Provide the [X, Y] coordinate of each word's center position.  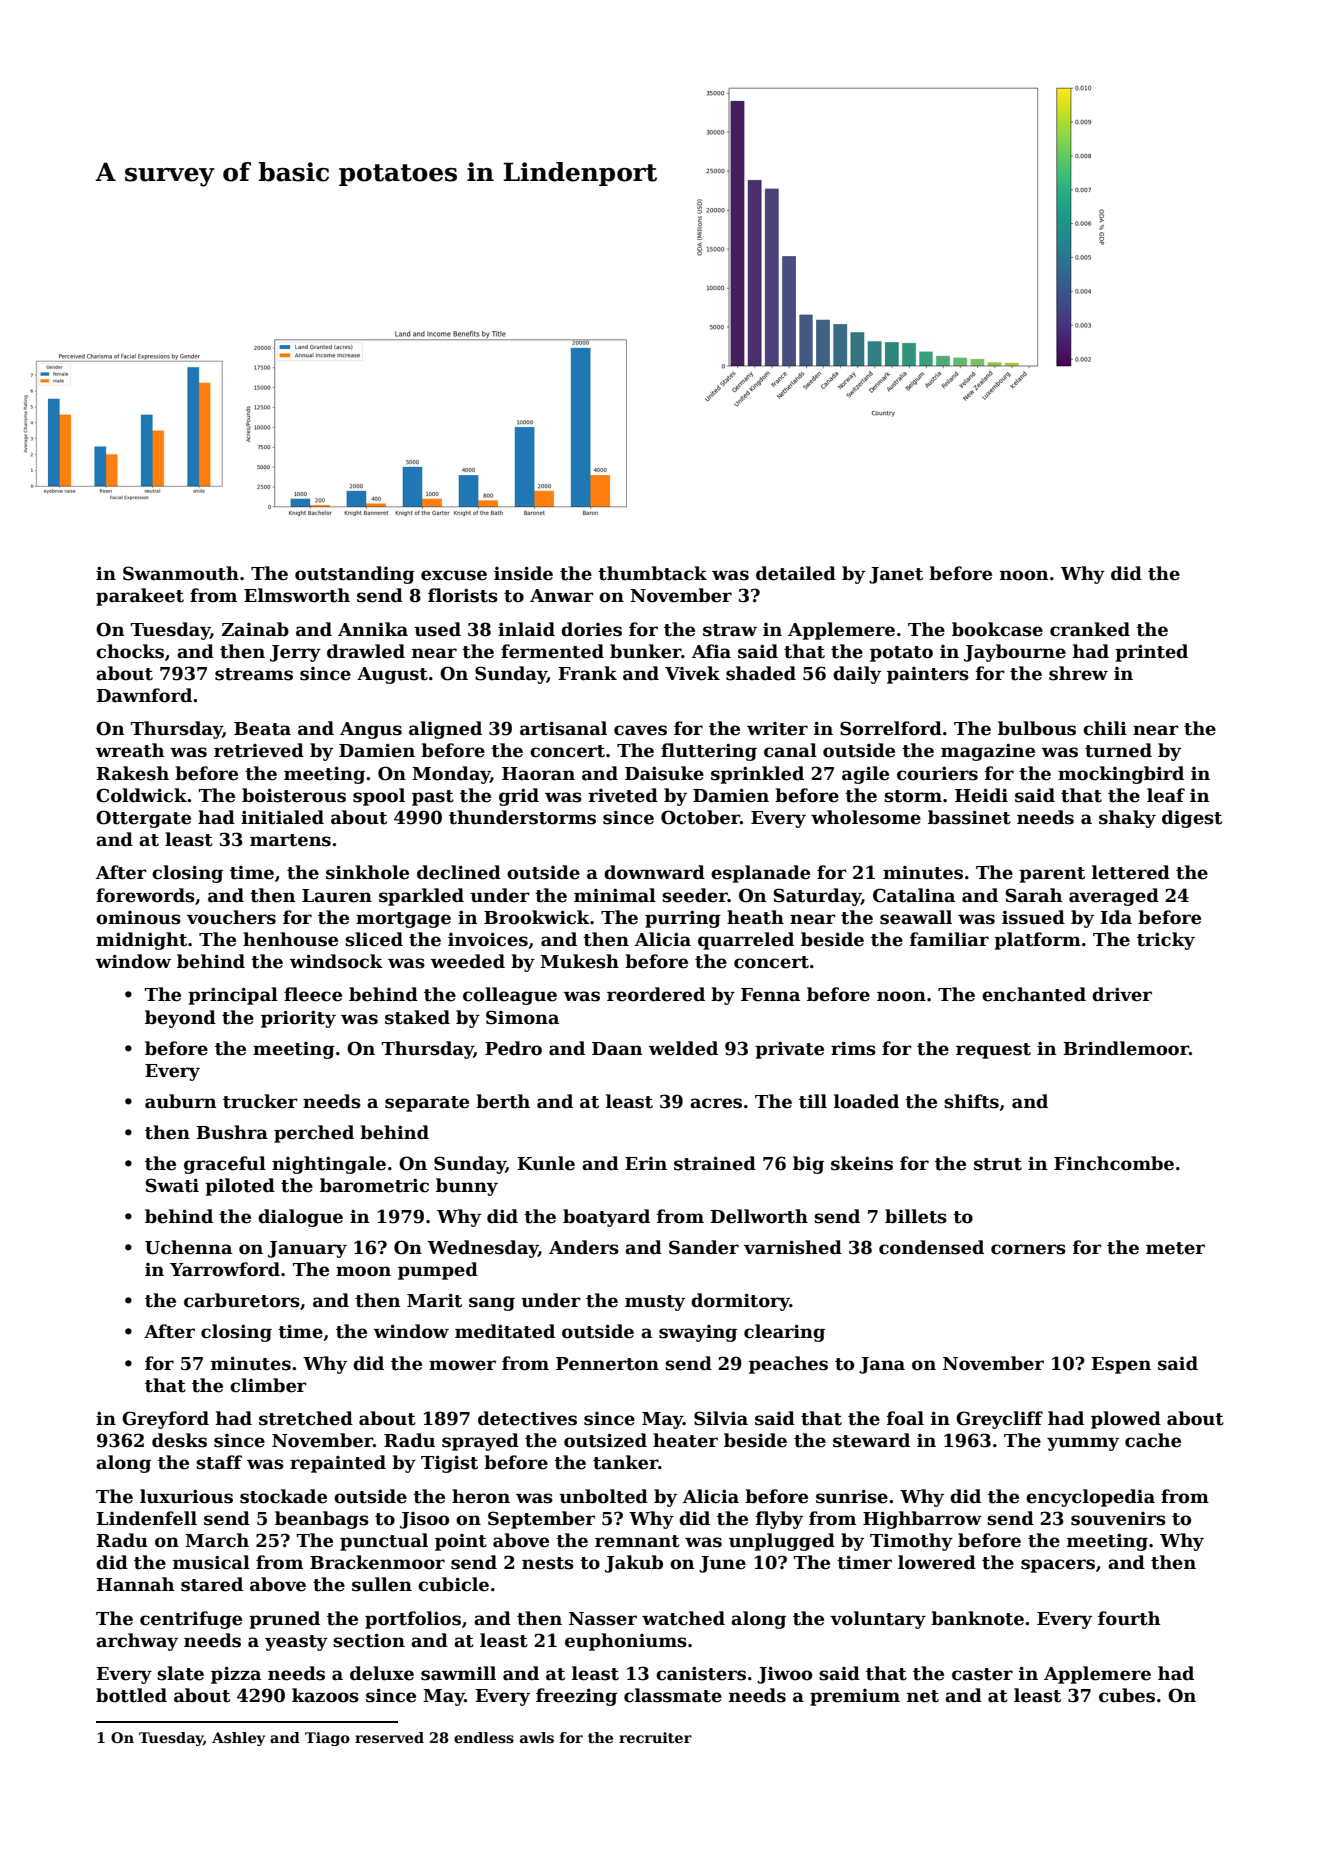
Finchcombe [1114, 1163]
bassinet [969, 817]
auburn [181, 1101]
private [789, 1050]
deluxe [382, 1673]
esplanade [760, 874]
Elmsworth [297, 595]
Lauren [337, 896]
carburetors [242, 1300]
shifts [971, 1101]
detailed [796, 573]
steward [871, 1440]
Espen [1121, 1365]
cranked [1090, 629]
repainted [338, 1464]
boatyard [606, 1218]
